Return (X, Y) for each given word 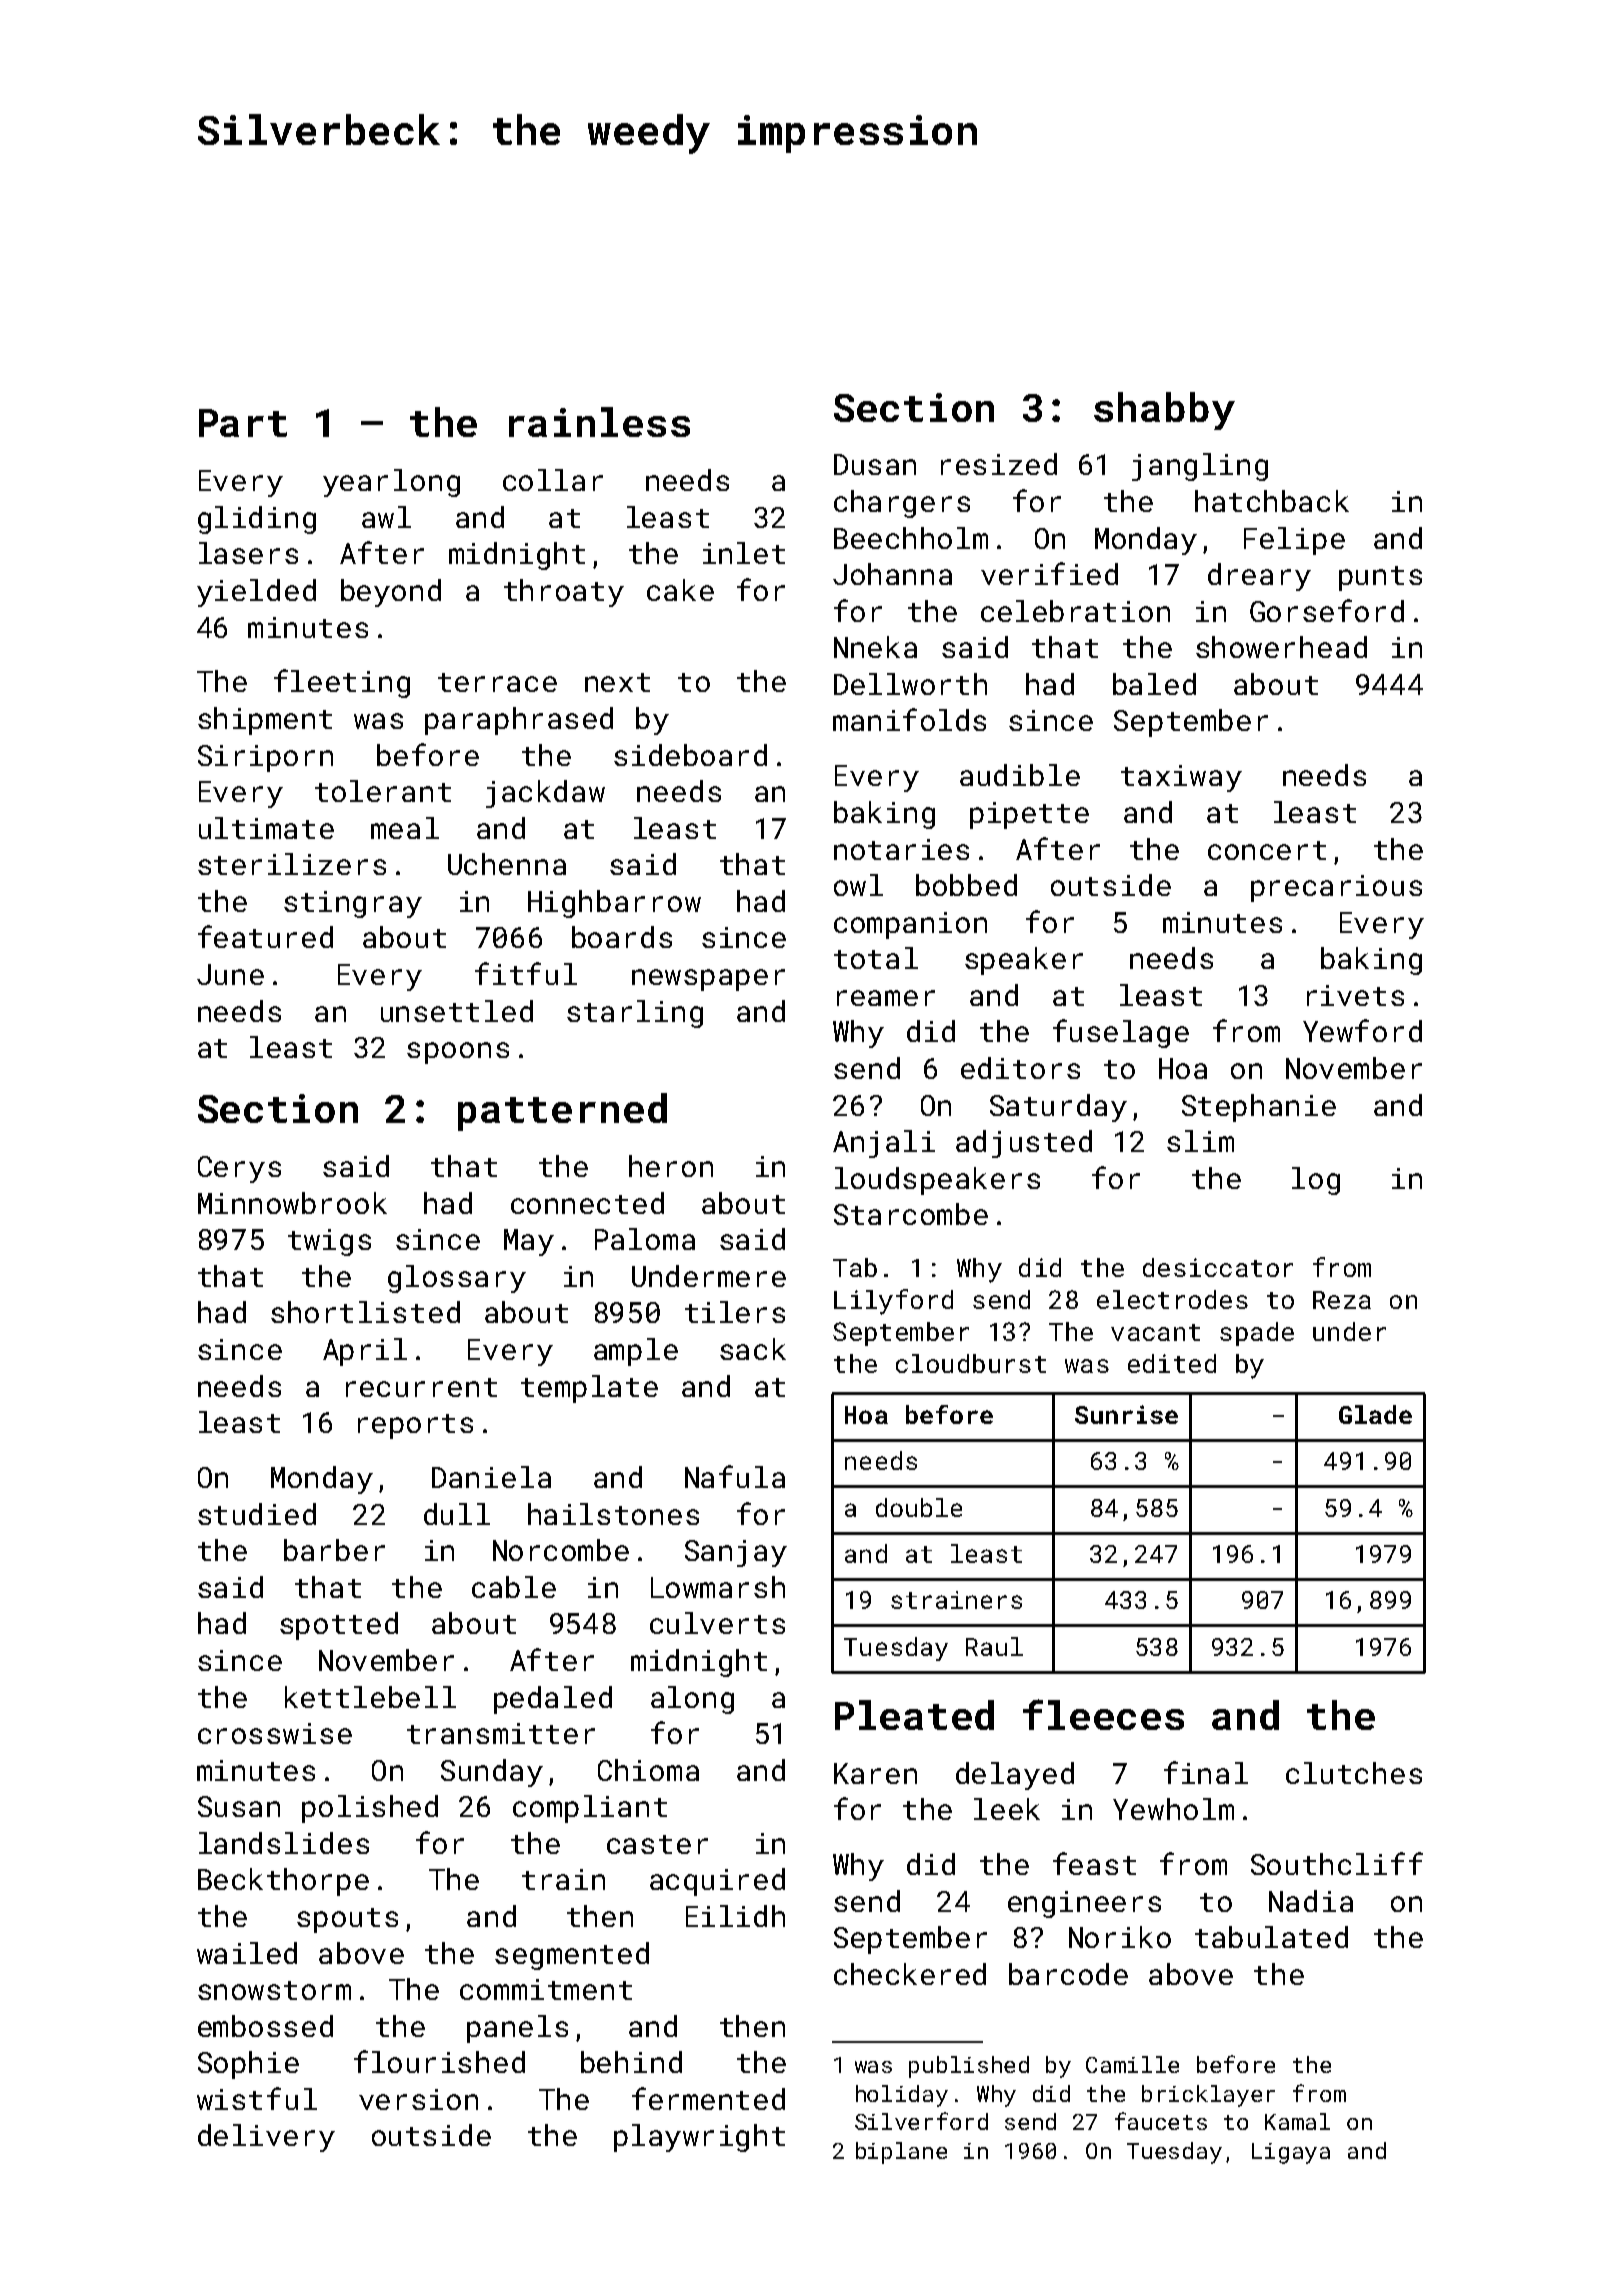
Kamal (1297, 2121)
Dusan (875, 464)
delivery (266, 2138)
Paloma (645, 1239)
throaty (564, 593)
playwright (699, 2138)
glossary (457, 1279)
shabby (1164, 411)
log (1316, 1181)
